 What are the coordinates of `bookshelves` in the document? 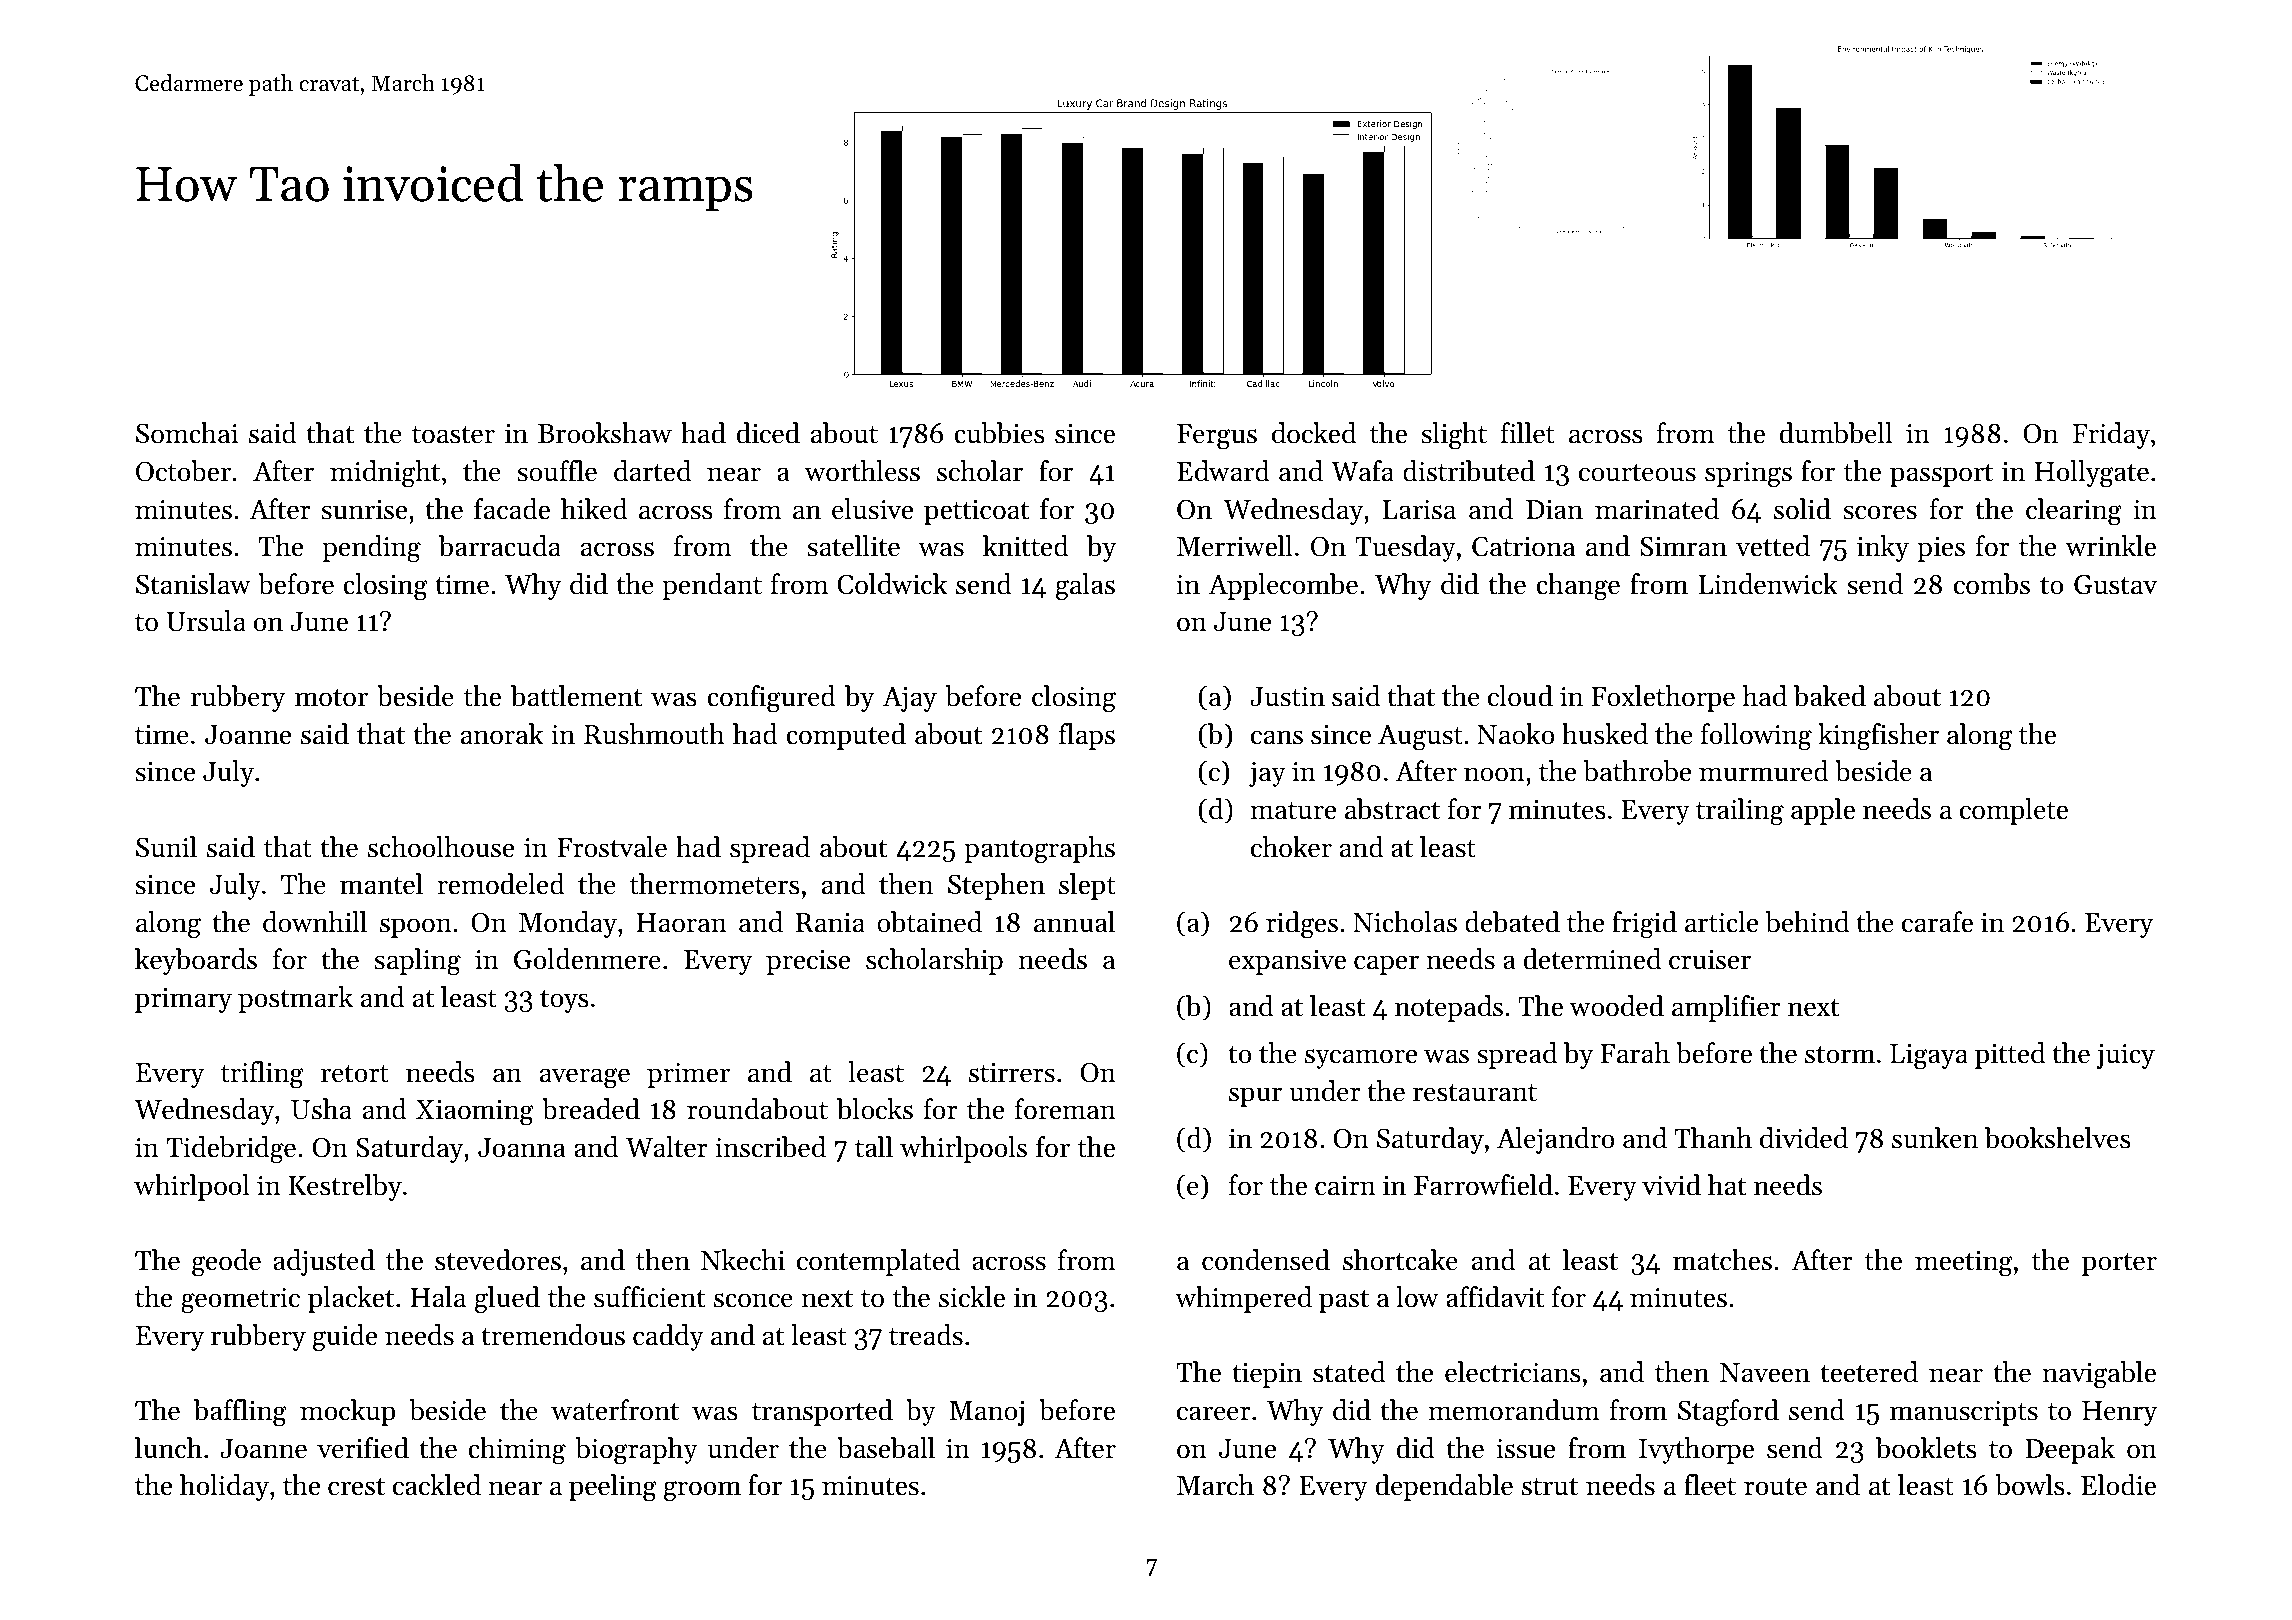 It's located at (2058, 1138).
